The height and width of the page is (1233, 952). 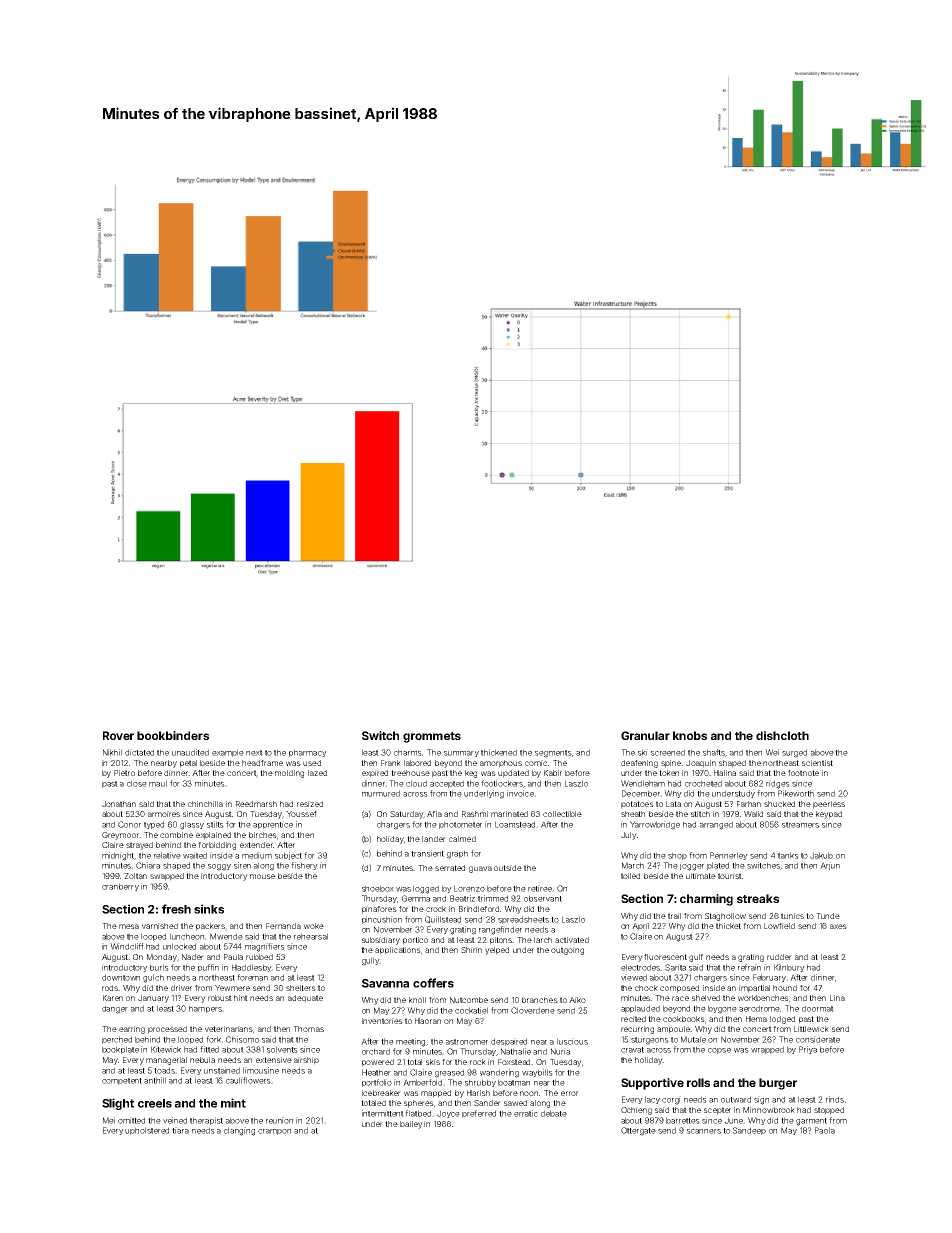 I want to click on bookplate, so click(x=120, y=1050).
